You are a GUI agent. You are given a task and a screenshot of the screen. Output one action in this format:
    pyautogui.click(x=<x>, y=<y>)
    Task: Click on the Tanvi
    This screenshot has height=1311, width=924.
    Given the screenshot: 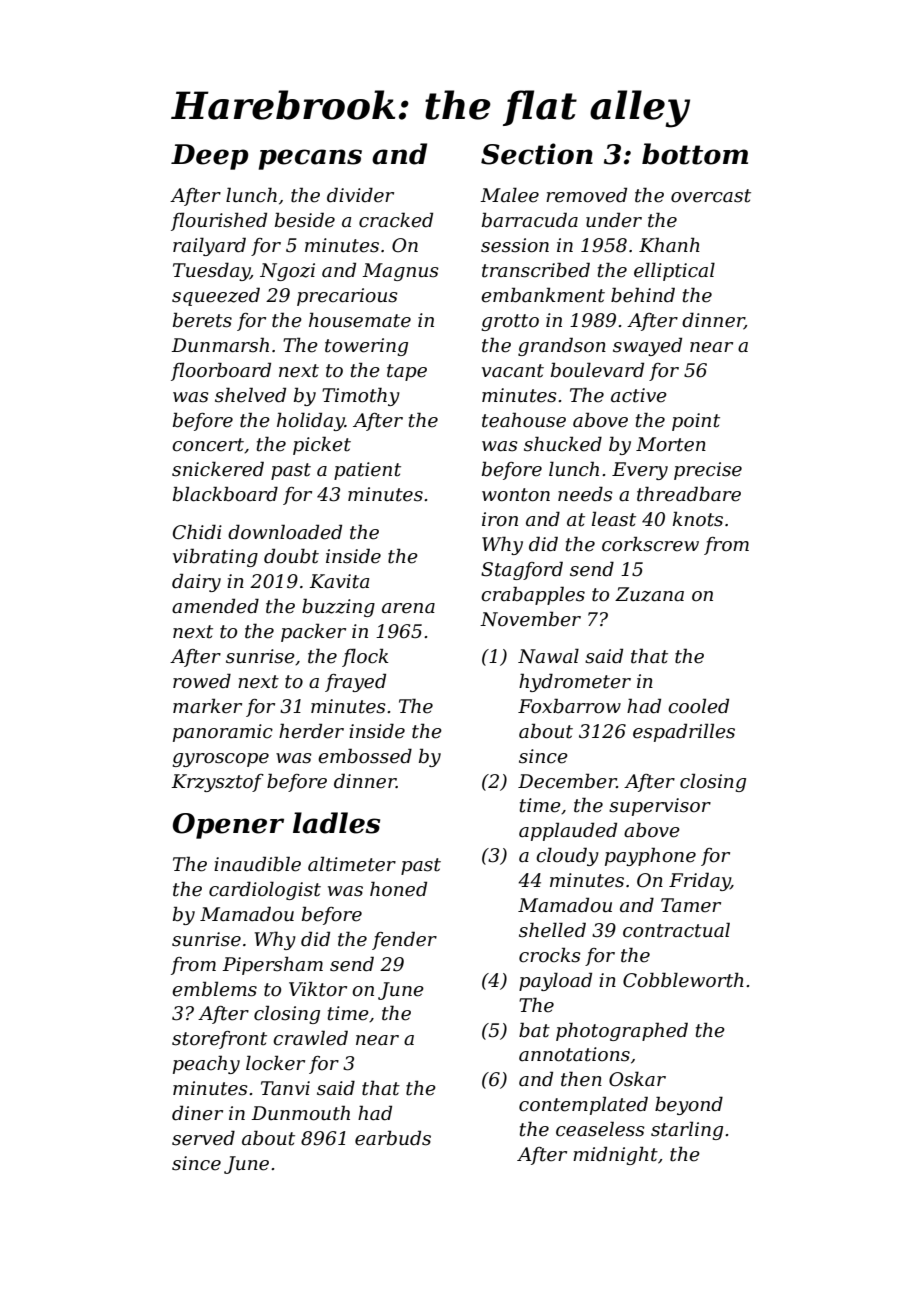 What is the action you would take?
    pyautogui.click(x=285, y=1088)
